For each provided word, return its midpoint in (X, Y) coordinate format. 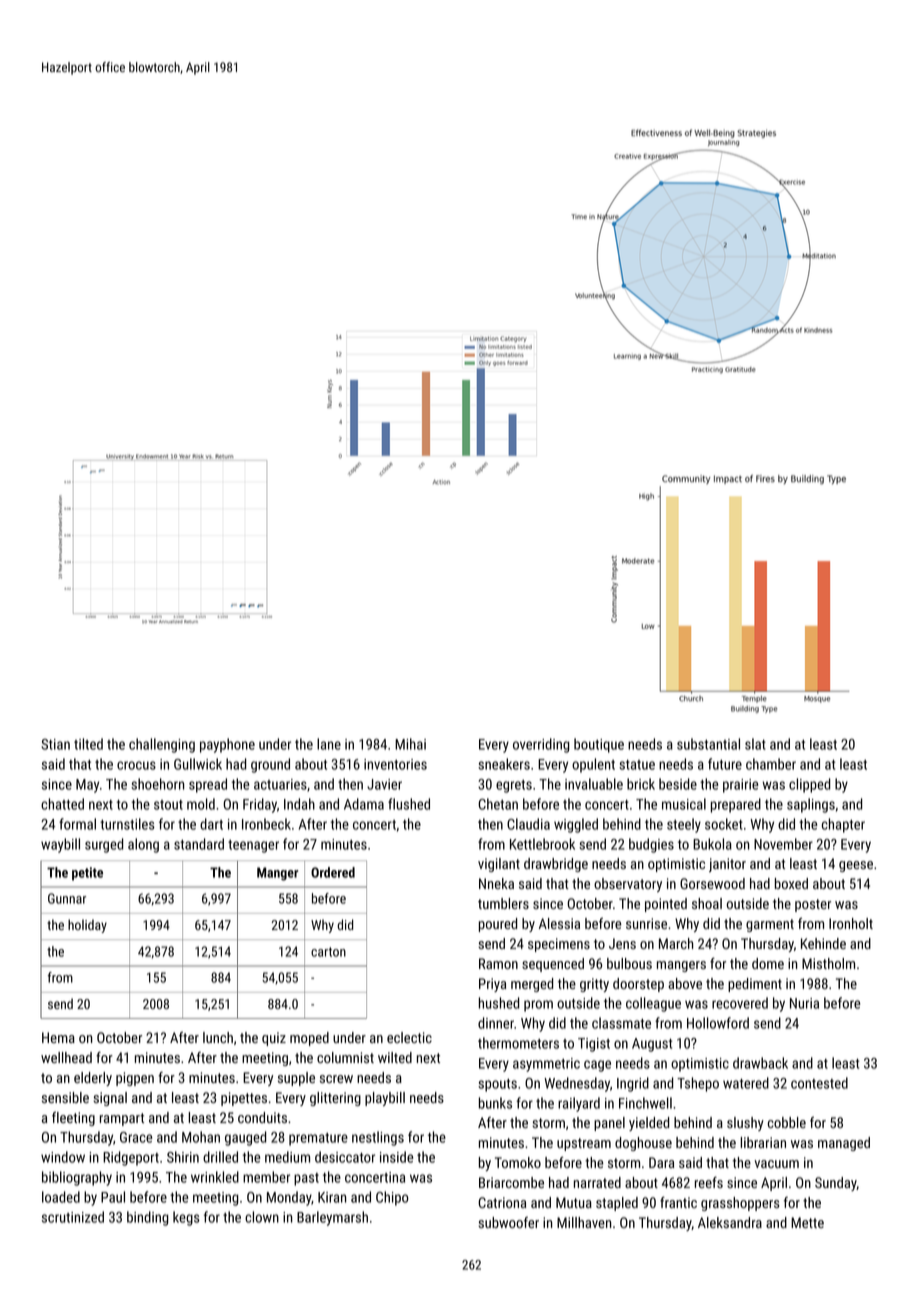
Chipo (392, 1198)
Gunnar (67, 898)
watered (746, 1083)
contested (819, 1083)
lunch (218, 1037)
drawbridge (556, 865)
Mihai (410, 744)
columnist (345, 1057)
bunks (495, 1103)
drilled (220, 1157)
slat (755, 744)
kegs (186, 1218)
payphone (227, 745)
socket (724, 824)
